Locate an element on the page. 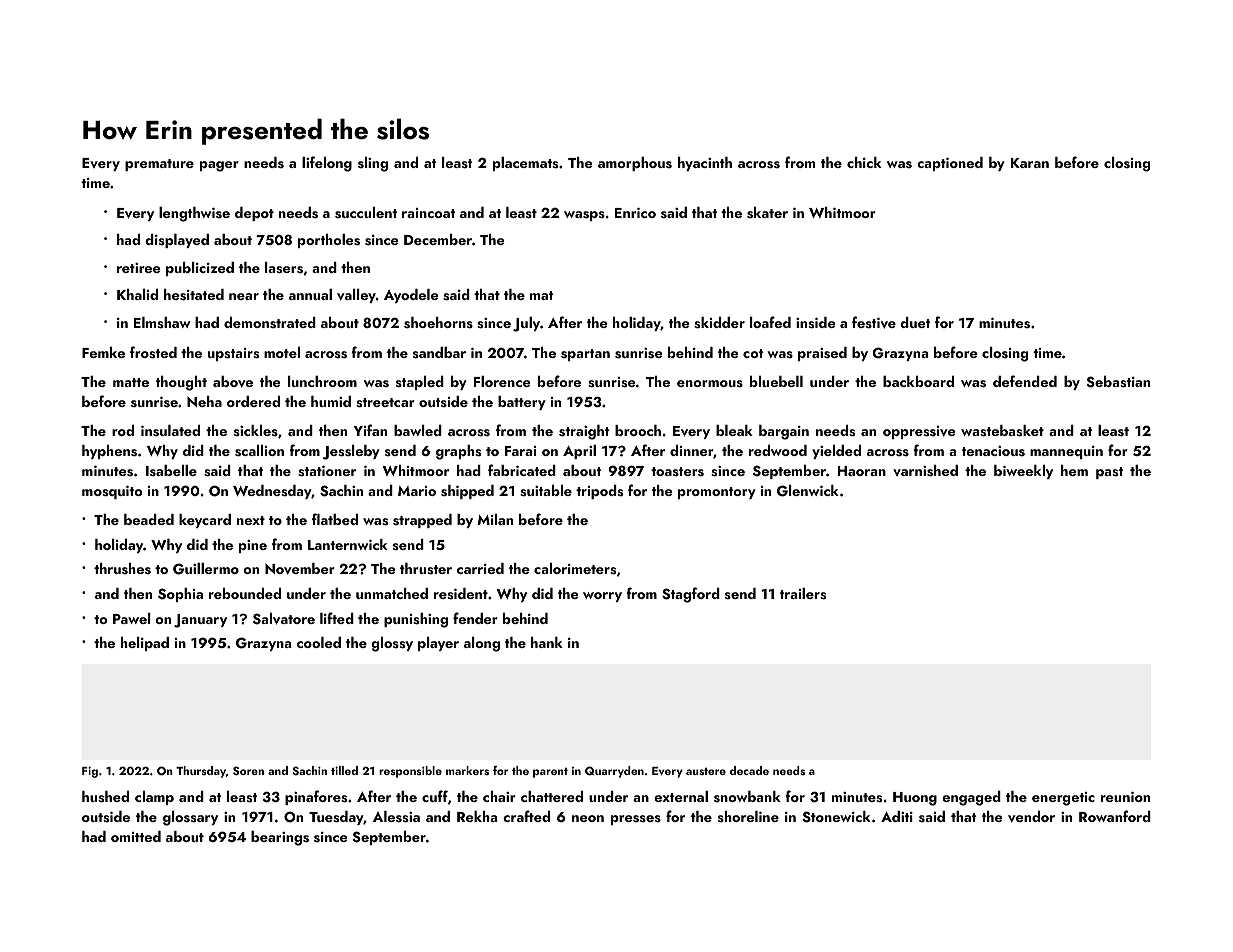 The width and height of the page is (1233, 952). promontory is located at coordinates (717, 493).
